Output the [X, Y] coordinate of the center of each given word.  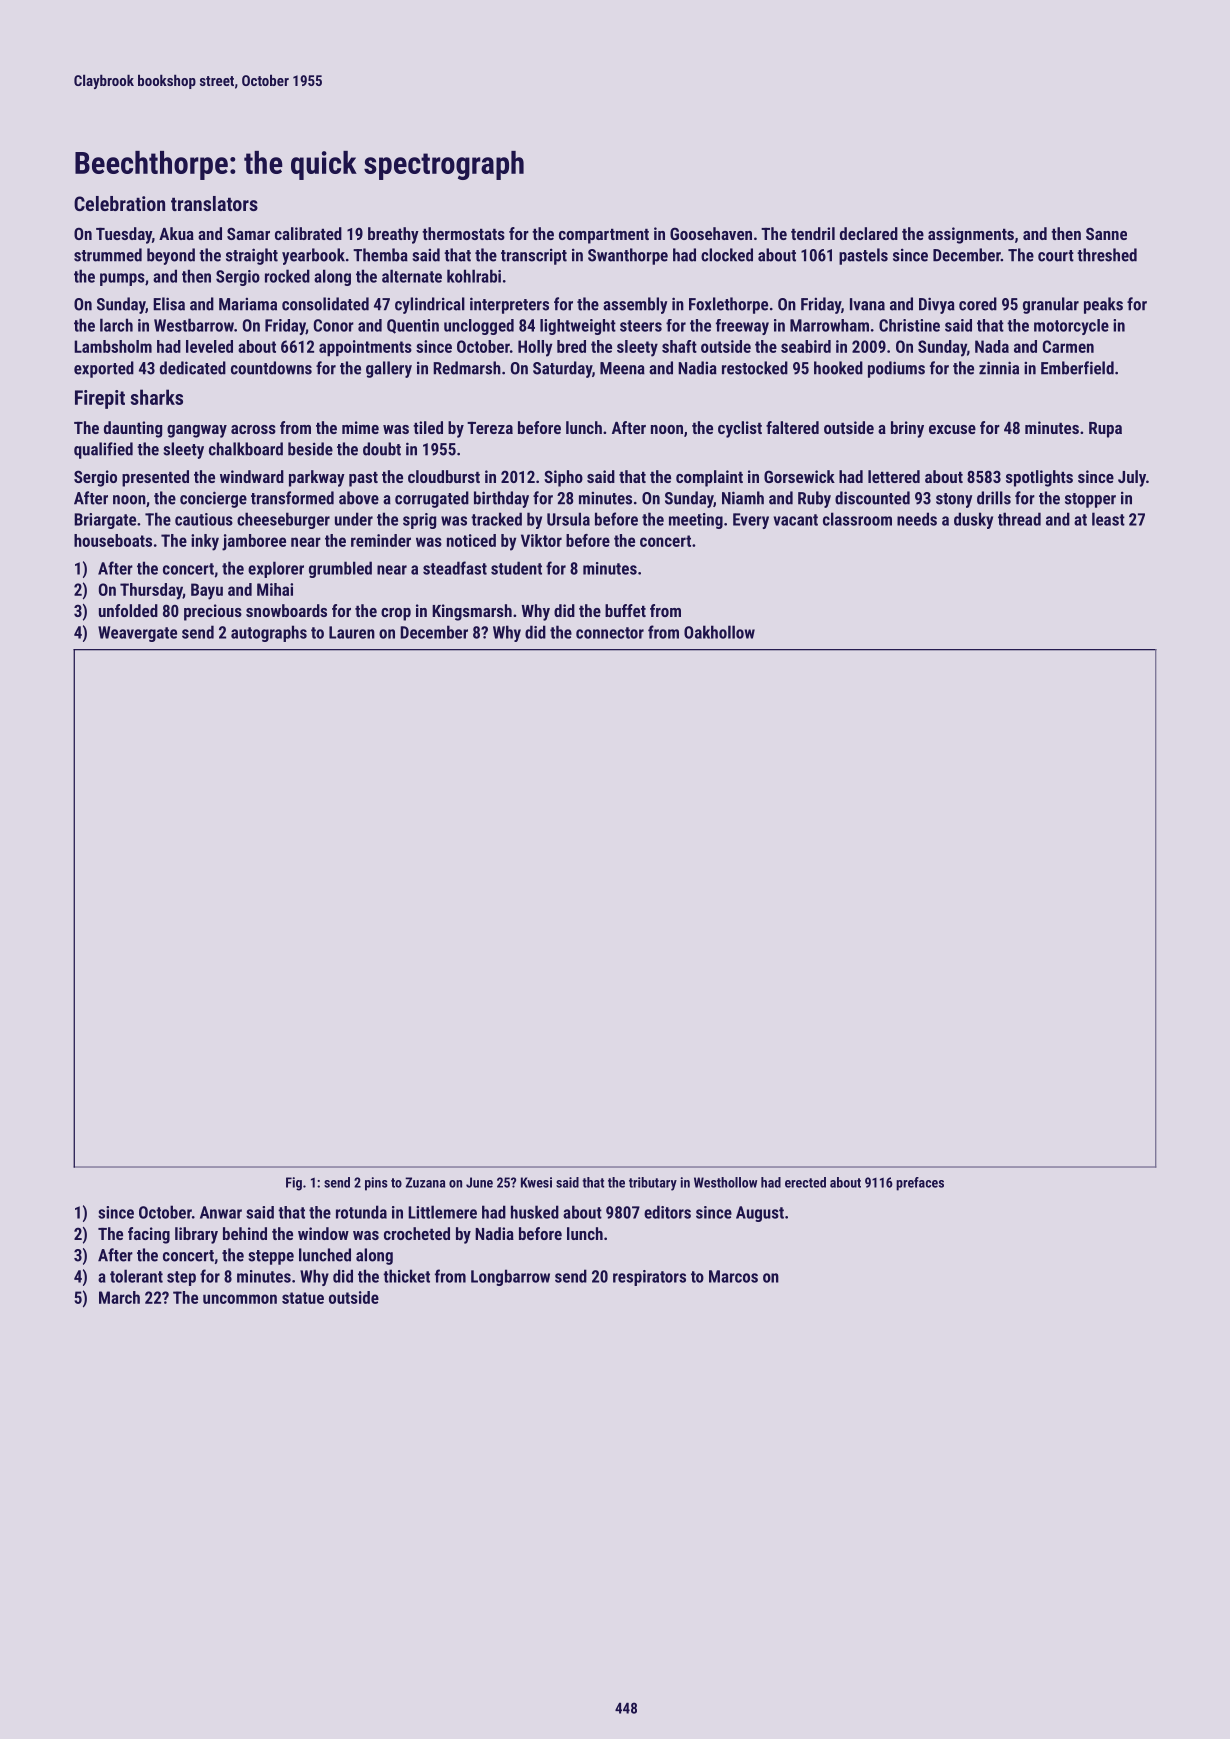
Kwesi [536, 1182]
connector [610, 633]
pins [376, 1184]
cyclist [740, 429]
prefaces [920, 1184]
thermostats [463, 233]
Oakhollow [719, 632]
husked [535, 1212]
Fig [294, 1184]
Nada [992, 346]
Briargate [105, 521]
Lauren [352, 632]
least [1108, 519]
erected [805, 1182]
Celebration [119, 203]
